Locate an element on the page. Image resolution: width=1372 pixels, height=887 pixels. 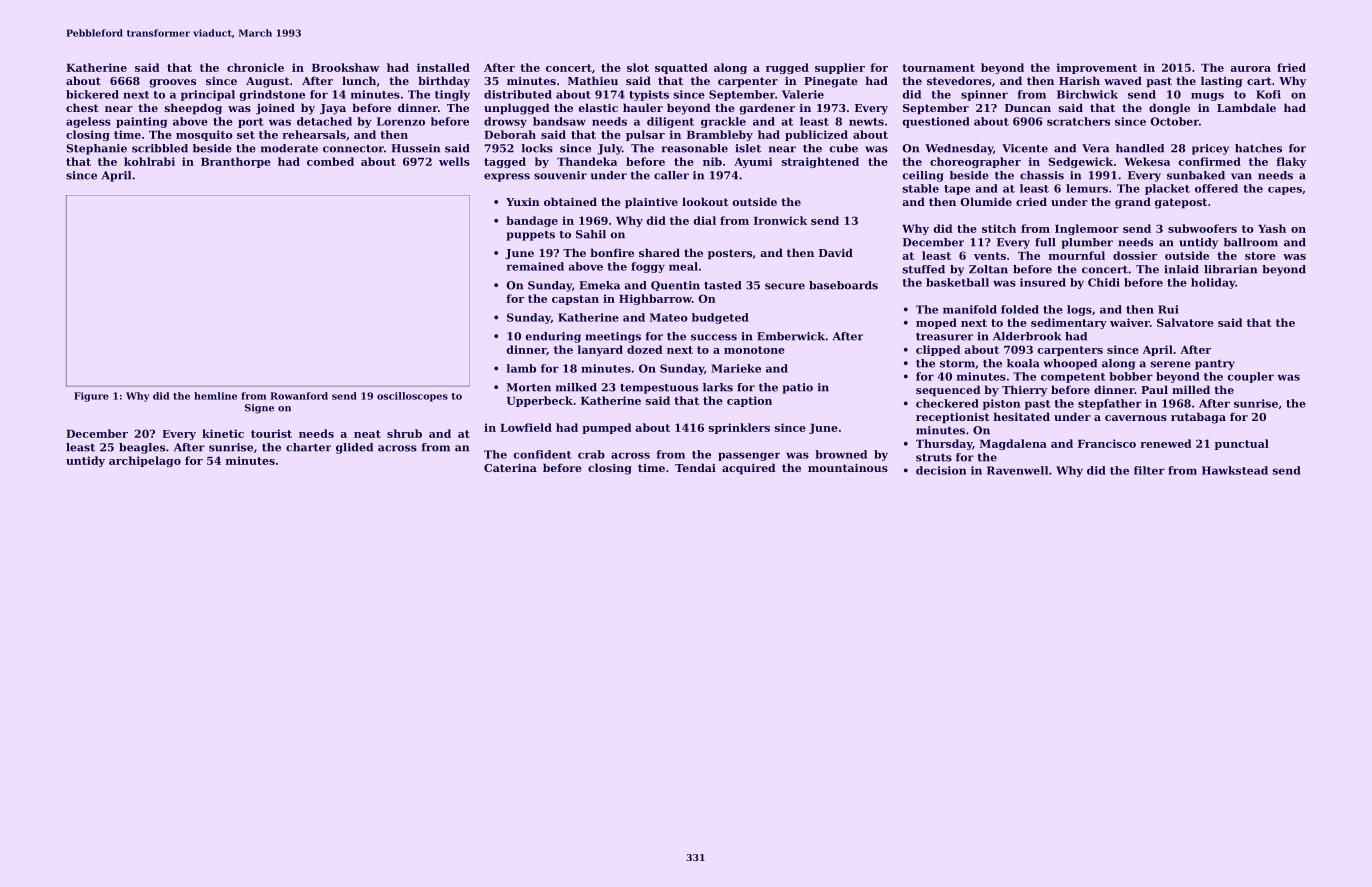
installed is located at coordinates (443, 67).
